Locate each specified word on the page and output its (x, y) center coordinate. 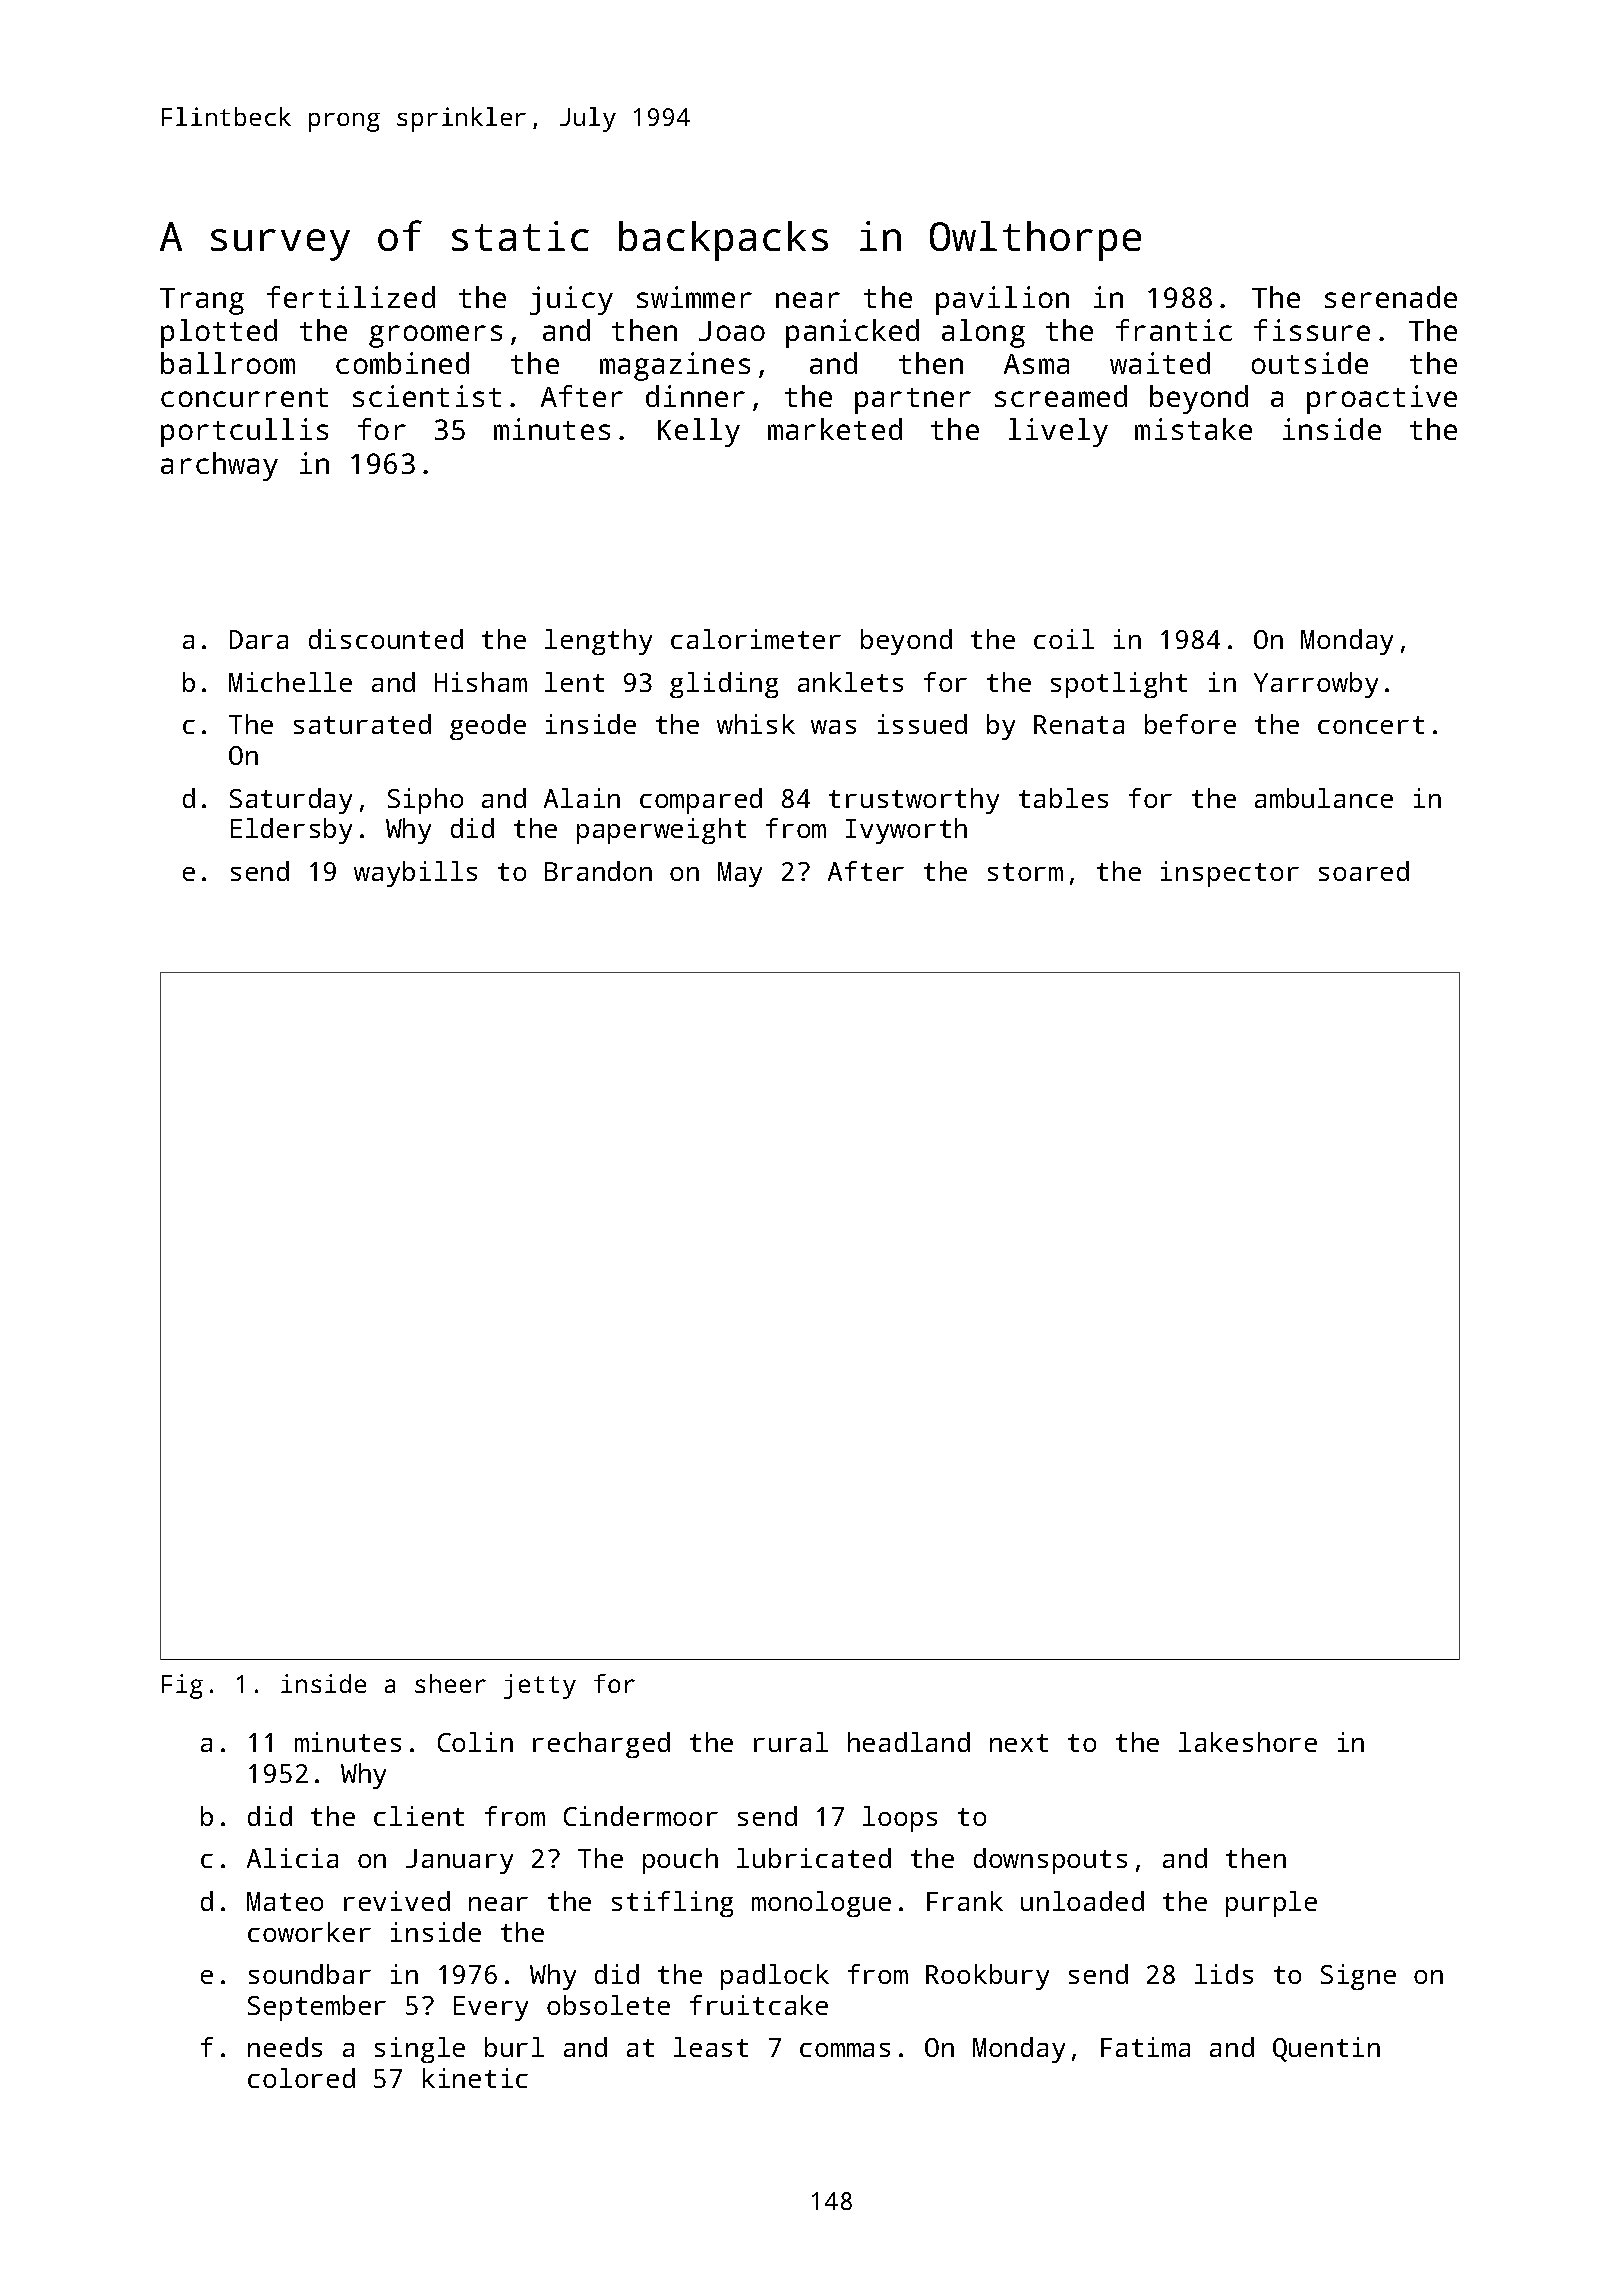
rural (791, 1742)
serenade (1391, 297)
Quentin (1326, 2049)
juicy (571, 300)
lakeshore (1248, 1742)
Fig (182, 1686)
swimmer (694, 297)
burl (514, 2047)
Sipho (425, 801)
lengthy (598, 642)
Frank (965, 1901)
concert (1371, 725)
